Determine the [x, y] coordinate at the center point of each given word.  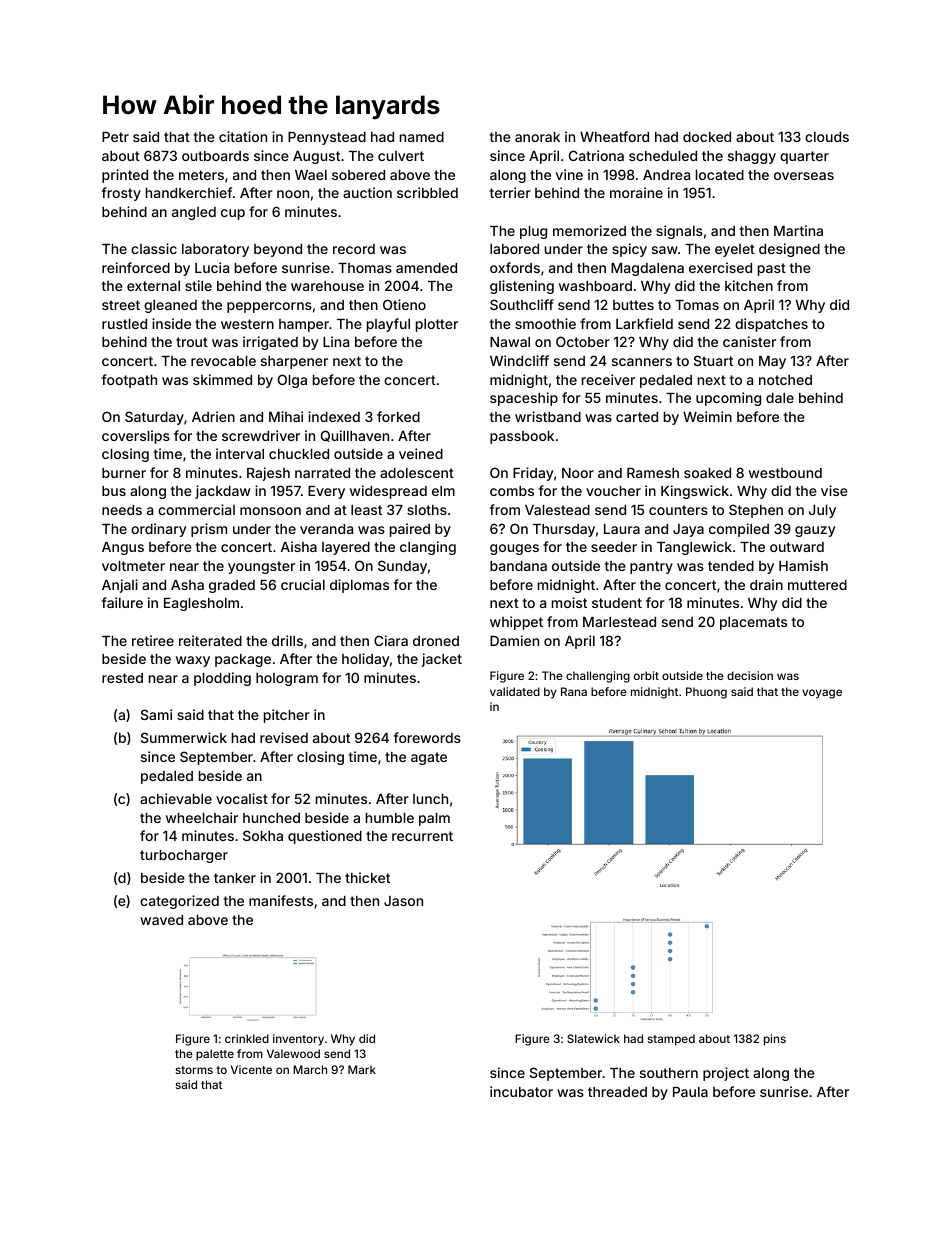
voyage [822, 694]
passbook [522, 437]
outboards [215, 156]
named [422, 137]
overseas [804, 176]
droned [436, 641]
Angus [123, 548]
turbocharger [184, 856]
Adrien [213, 416]
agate [429, 758]
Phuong [706, 693]
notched [785, 380]
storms [194, 1070]
